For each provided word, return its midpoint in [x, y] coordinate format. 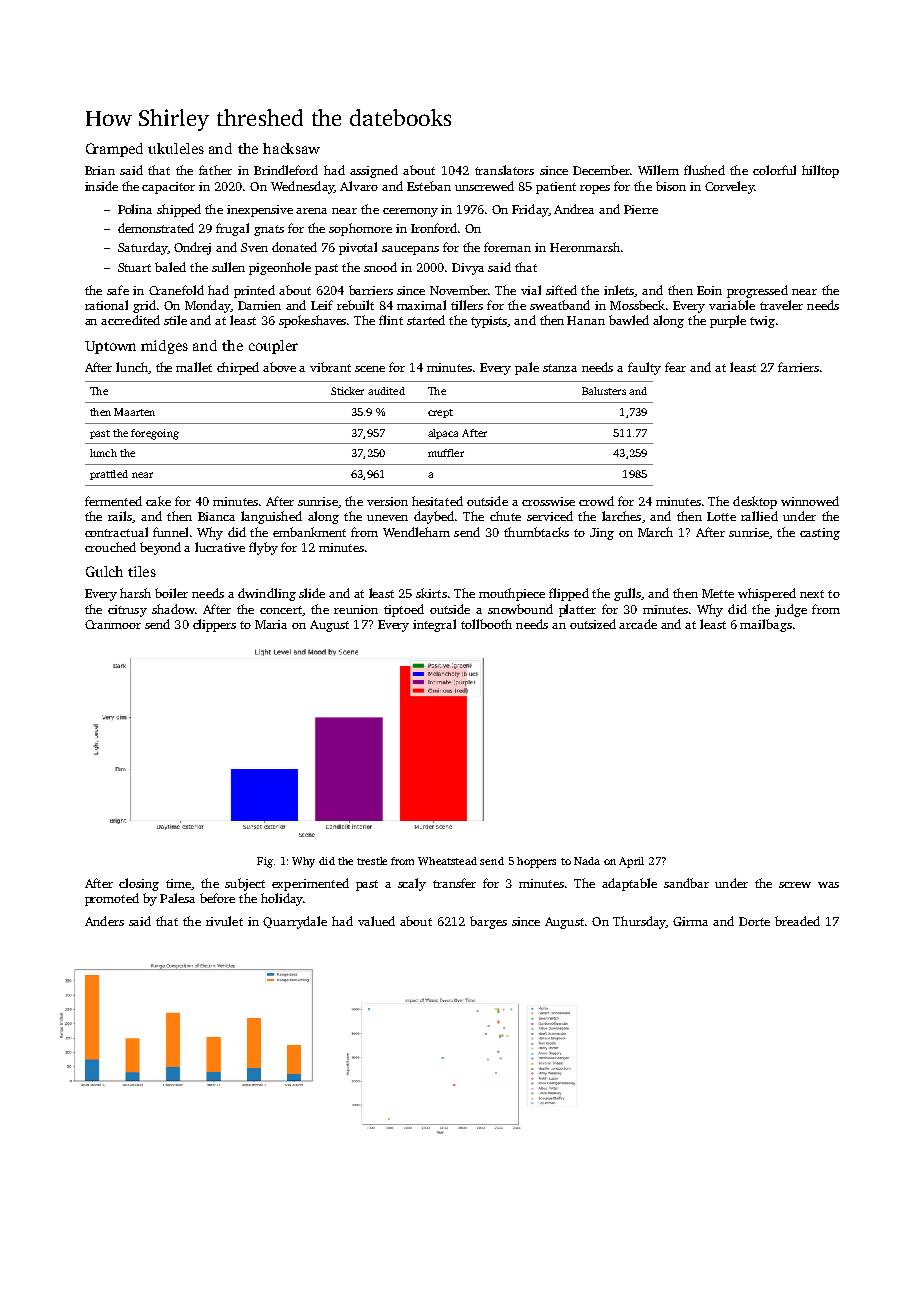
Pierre [641, 209]
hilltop [820, 171]
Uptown [110, 347]
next [812, 594]
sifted [561, 290]
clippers [214, 625]
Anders [104, 921]
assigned [374, 171]
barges [488, 922]
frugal [232, 229]
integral [434, 625]
